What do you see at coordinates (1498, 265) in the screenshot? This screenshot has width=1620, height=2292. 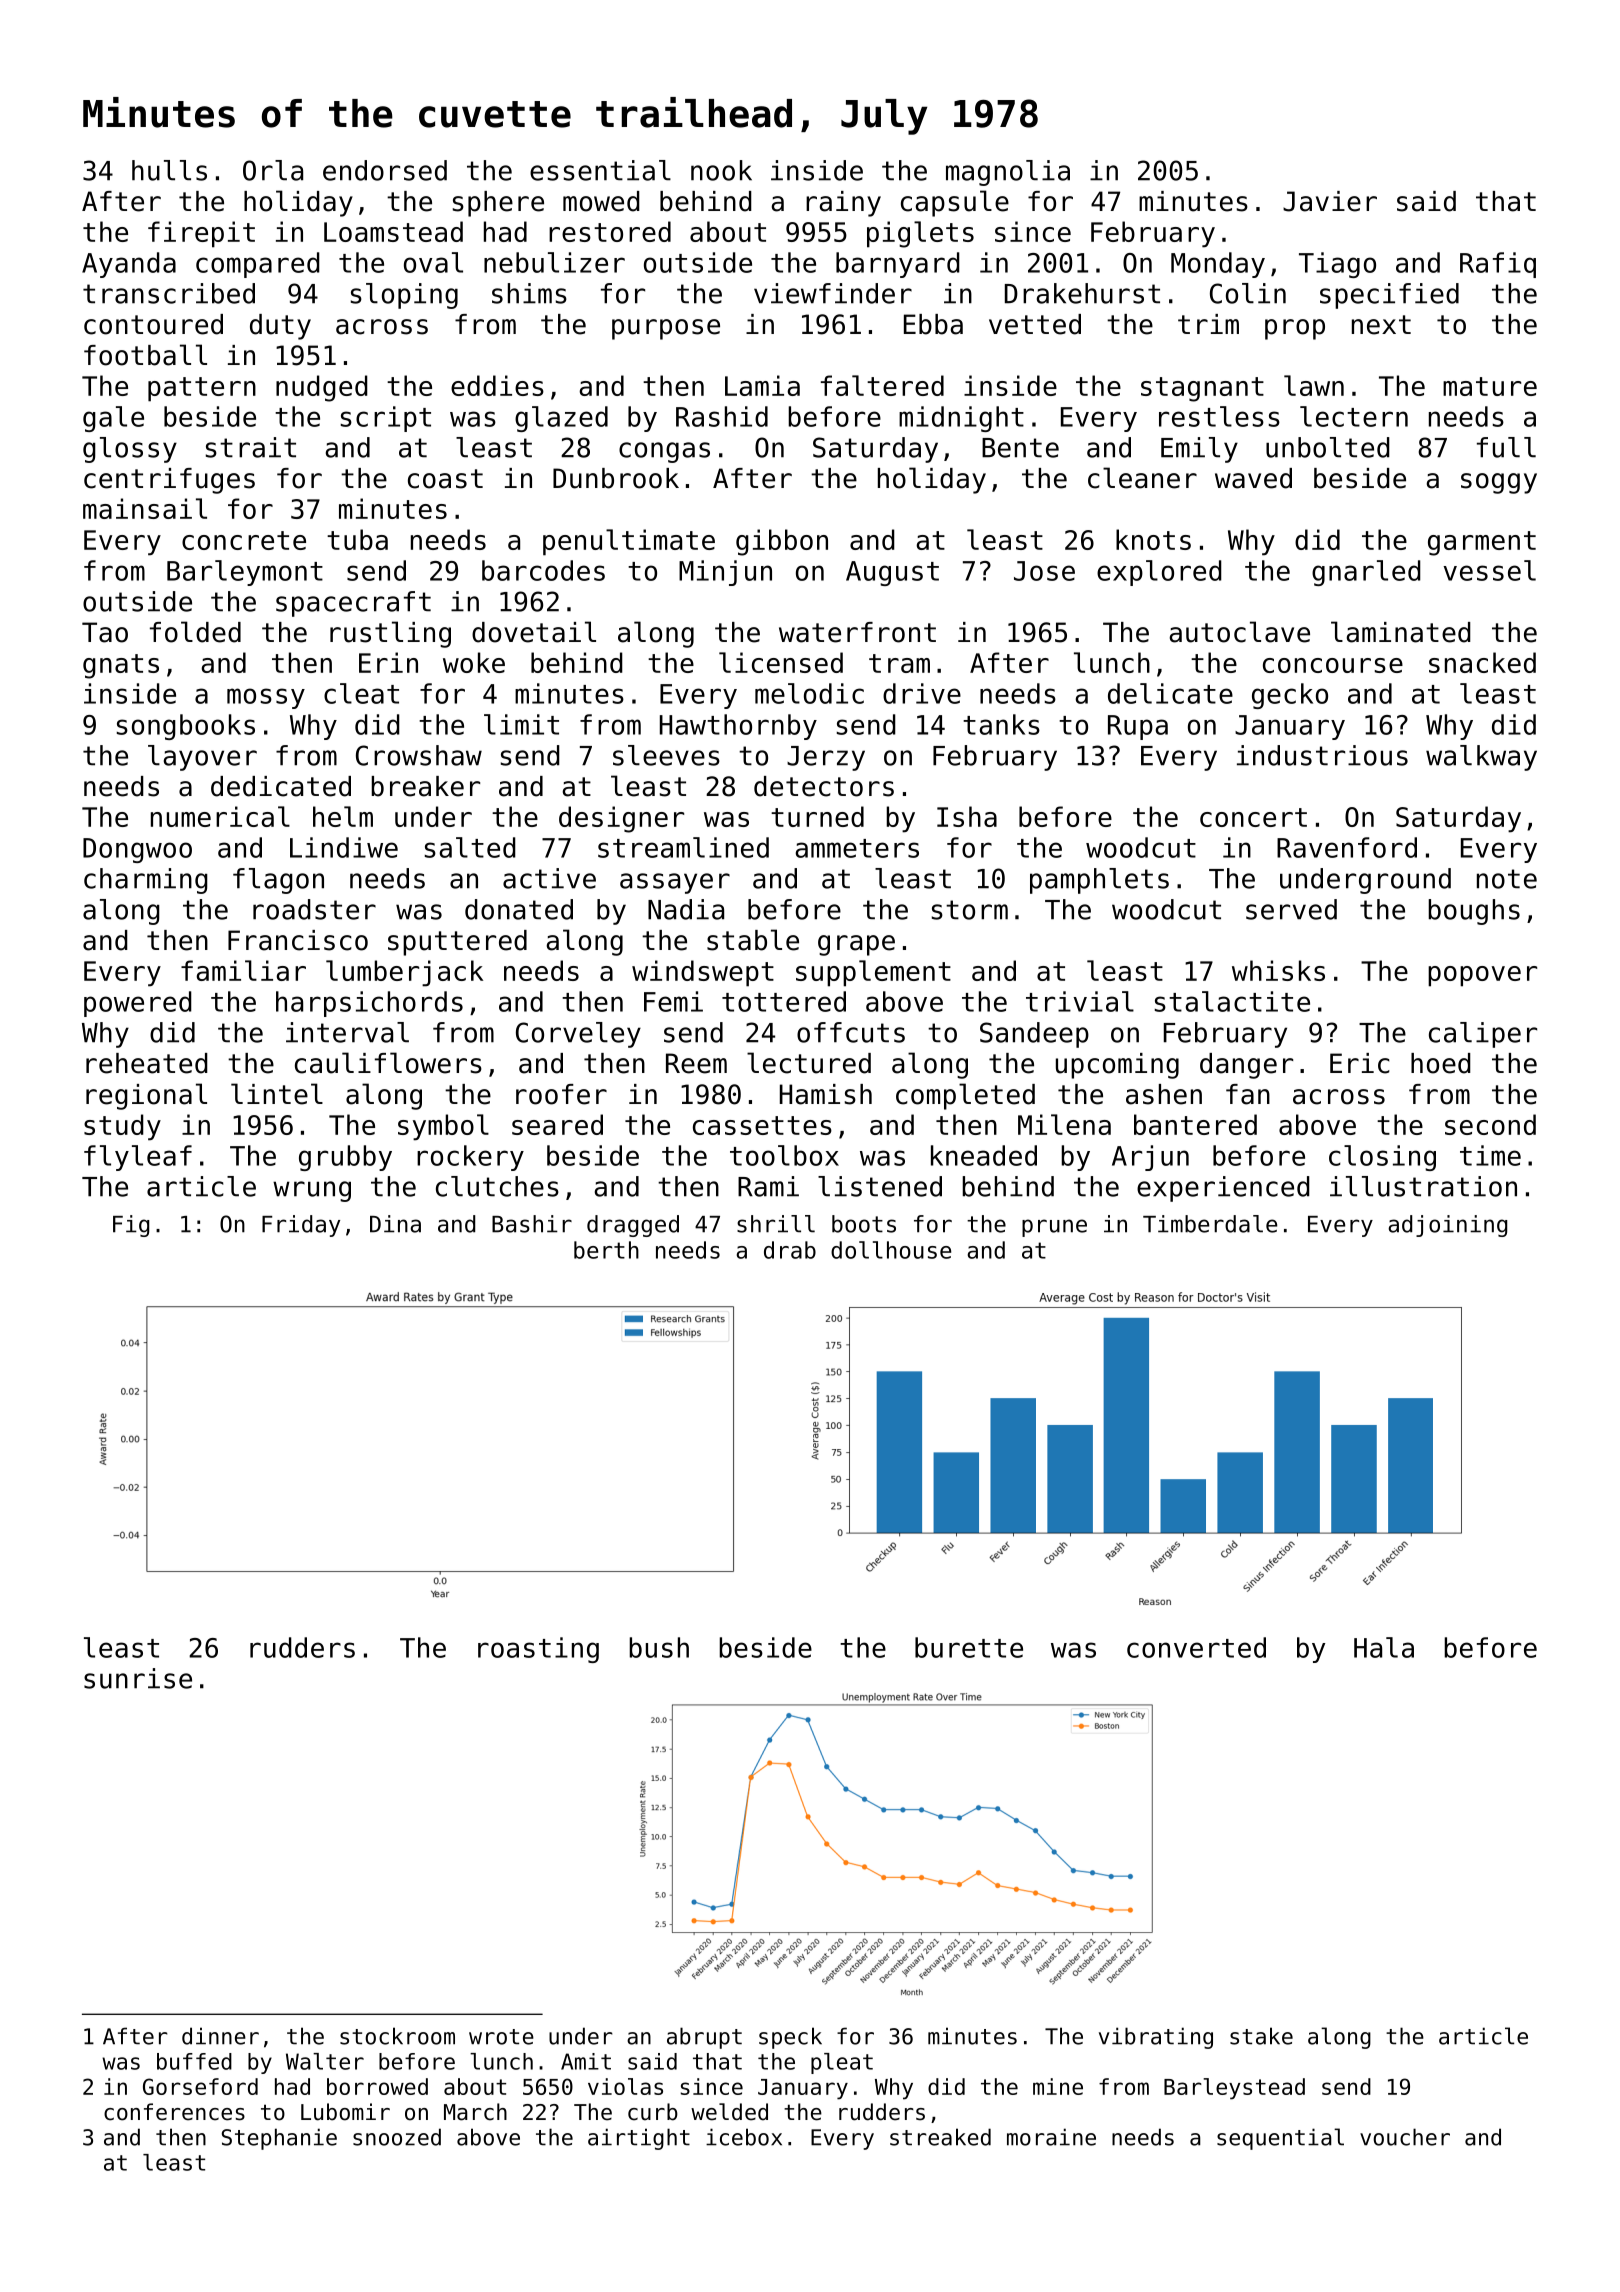 I see `Rafiq` at bounding box center [1498, 265].
